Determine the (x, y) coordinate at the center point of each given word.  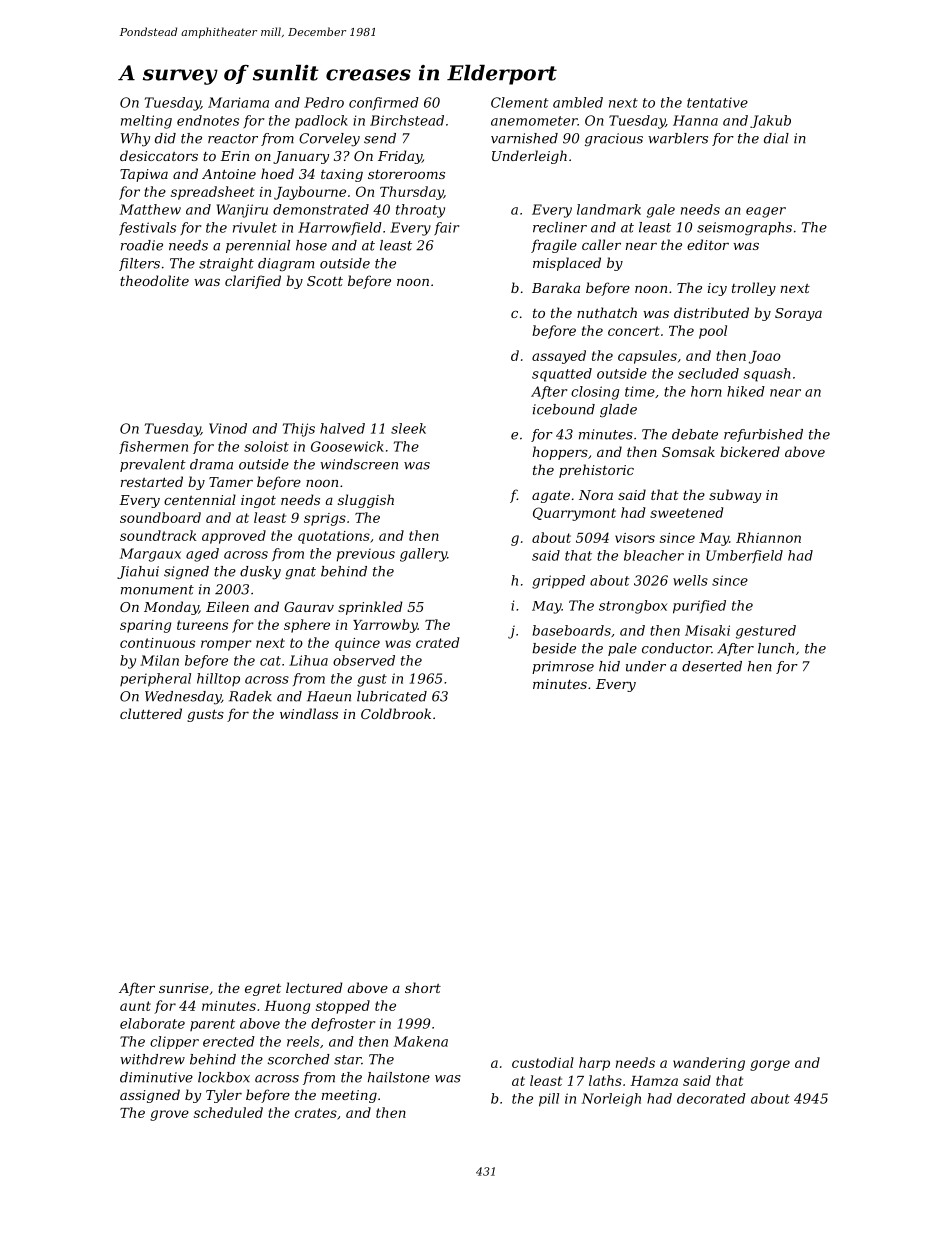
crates (316, 1113)
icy (717, 289)
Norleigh (611, 1100)
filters (139, 264)
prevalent (153, 465)
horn (706, 391)
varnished (524, 138)
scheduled (228, 1112)
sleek (408, 428)
